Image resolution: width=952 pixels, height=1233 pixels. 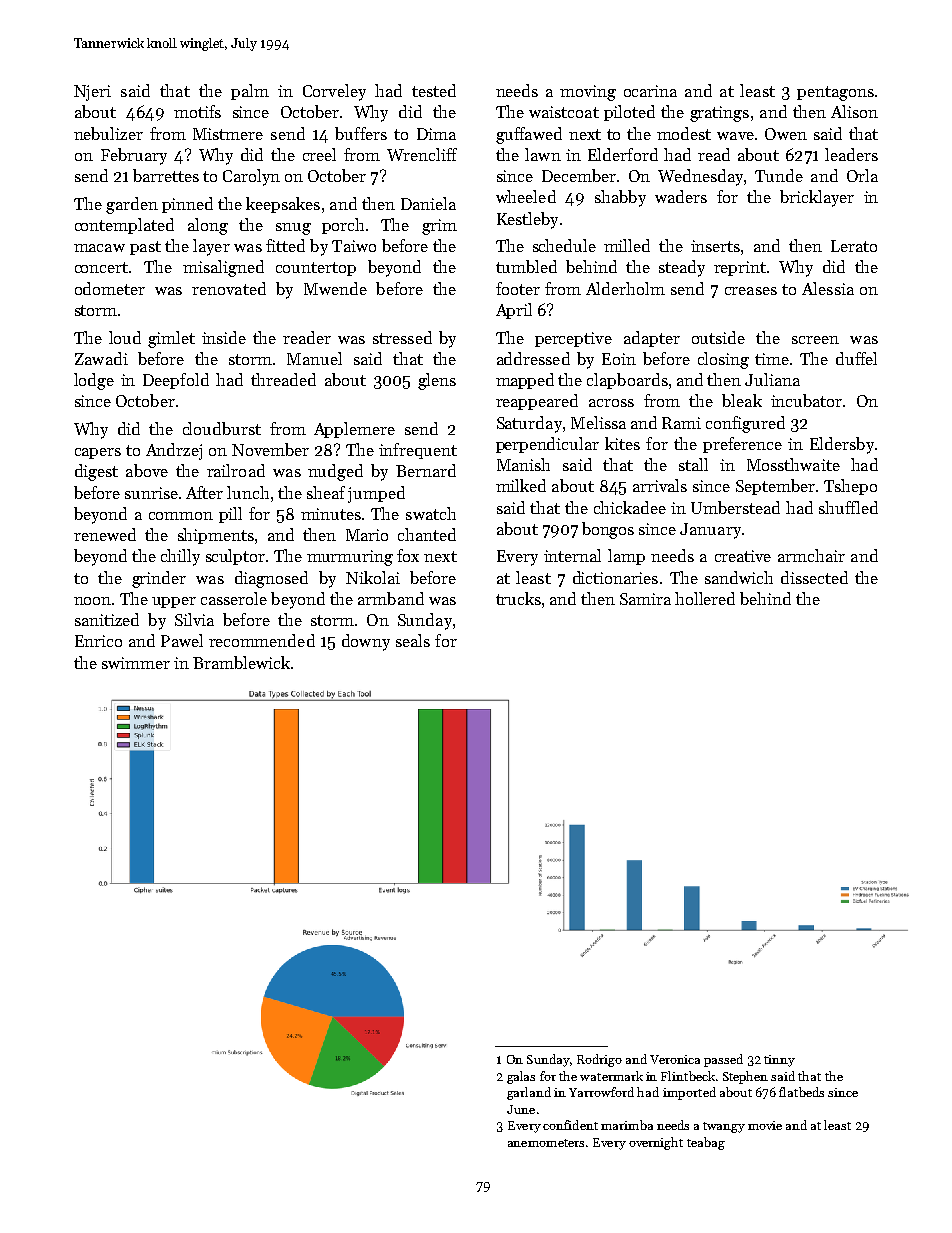 What do you see at coordinates (588, 93) in the page?
I see `moving` at bounding box center [588, 93].
